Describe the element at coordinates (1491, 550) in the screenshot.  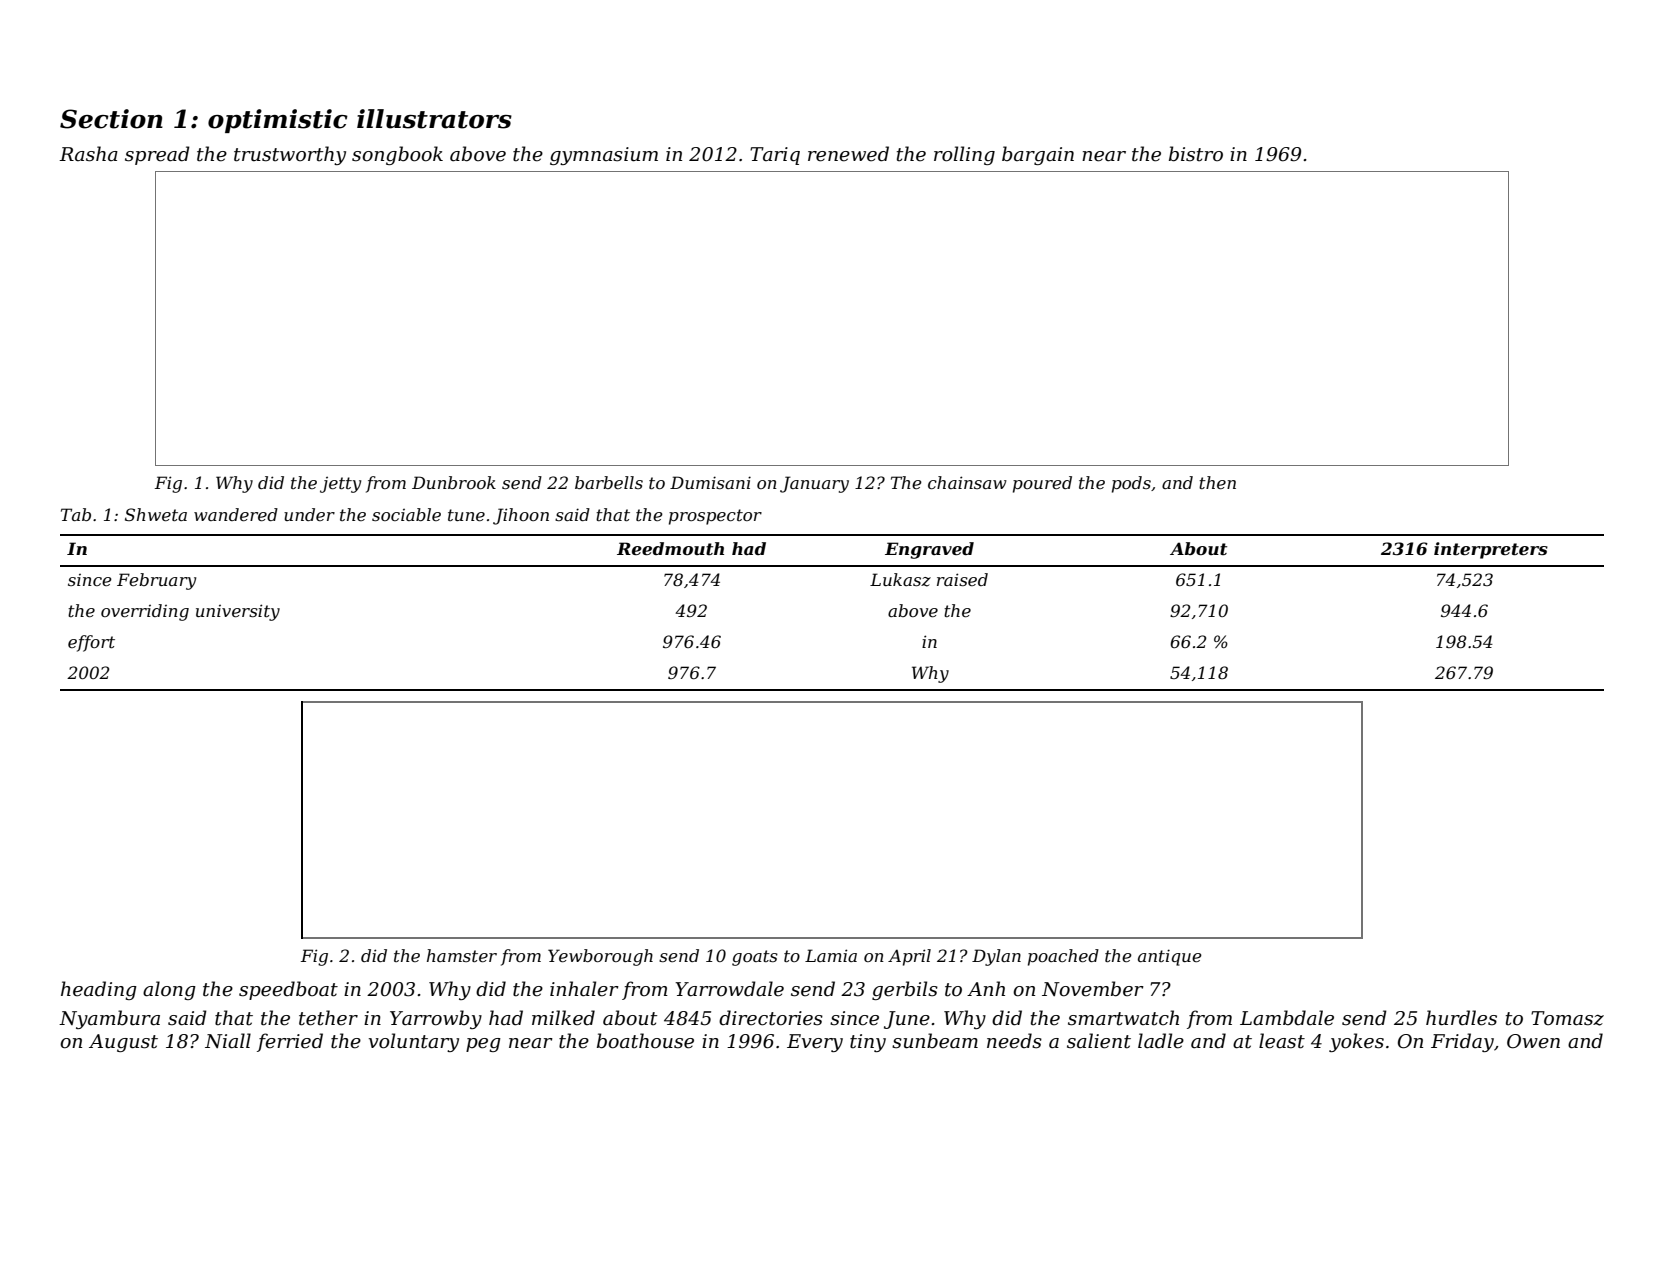
I see `interpreters` at that location.
